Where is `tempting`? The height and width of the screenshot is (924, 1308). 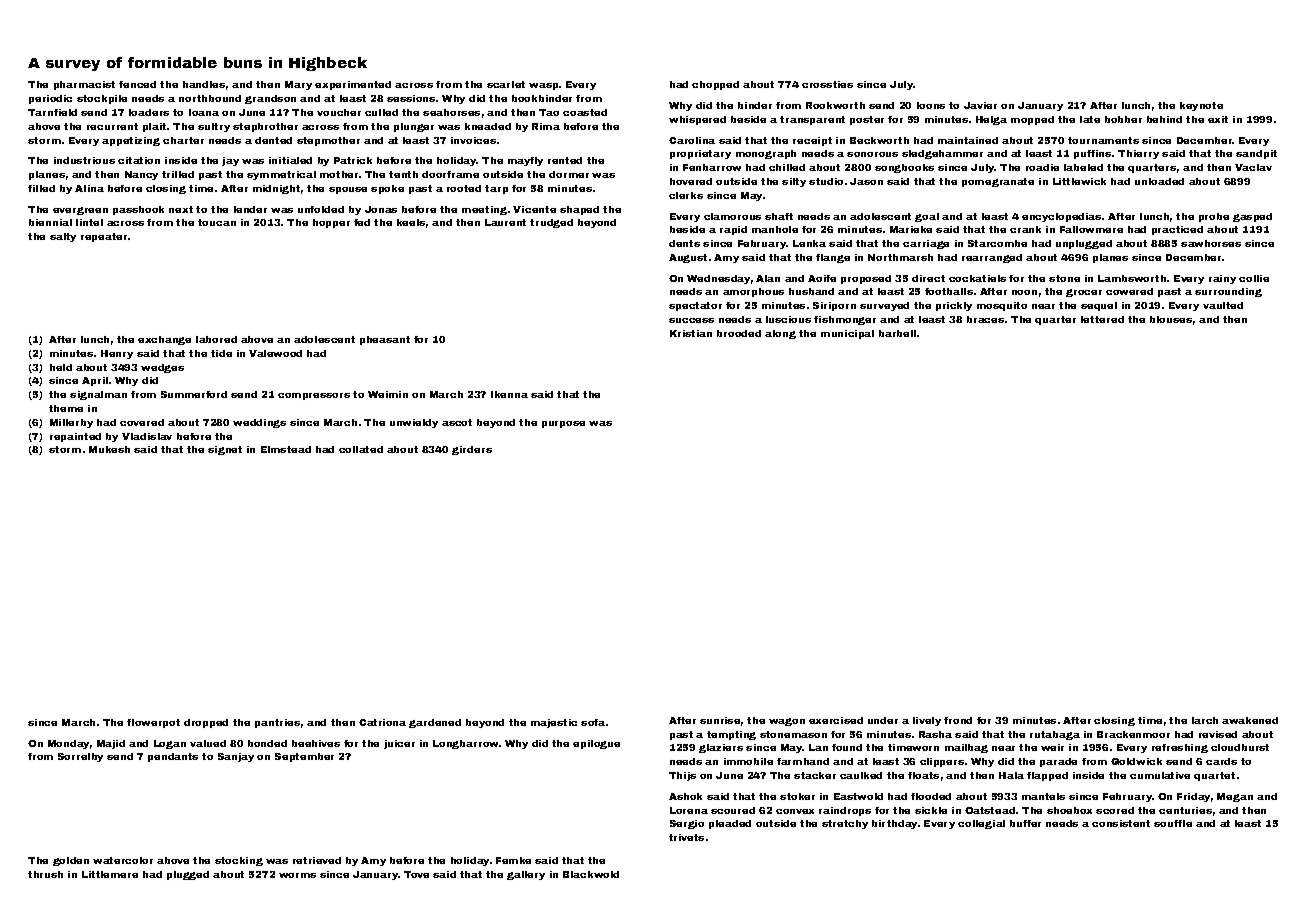 tempting is located at coordinates (731, 735).
